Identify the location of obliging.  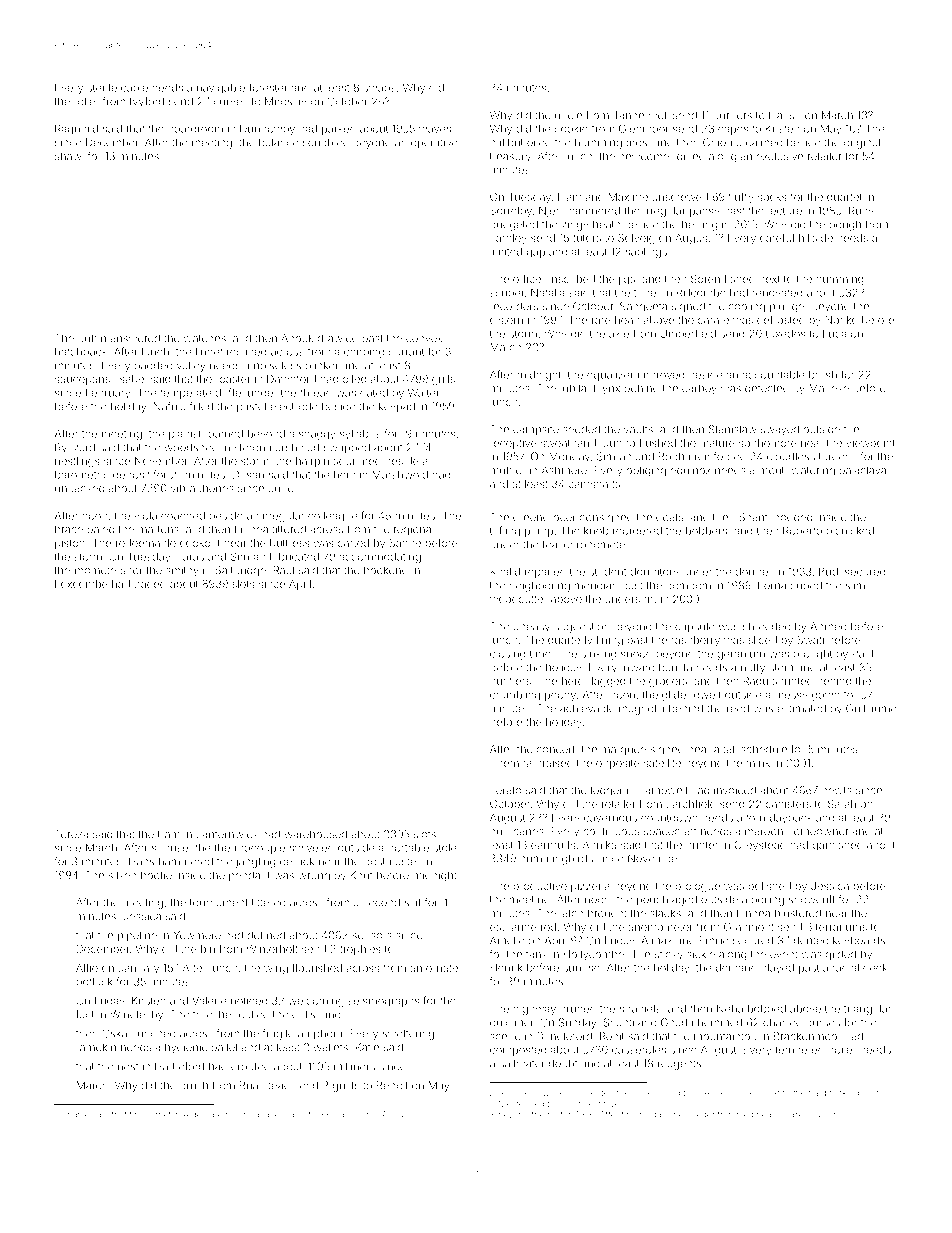
(646, 471).
